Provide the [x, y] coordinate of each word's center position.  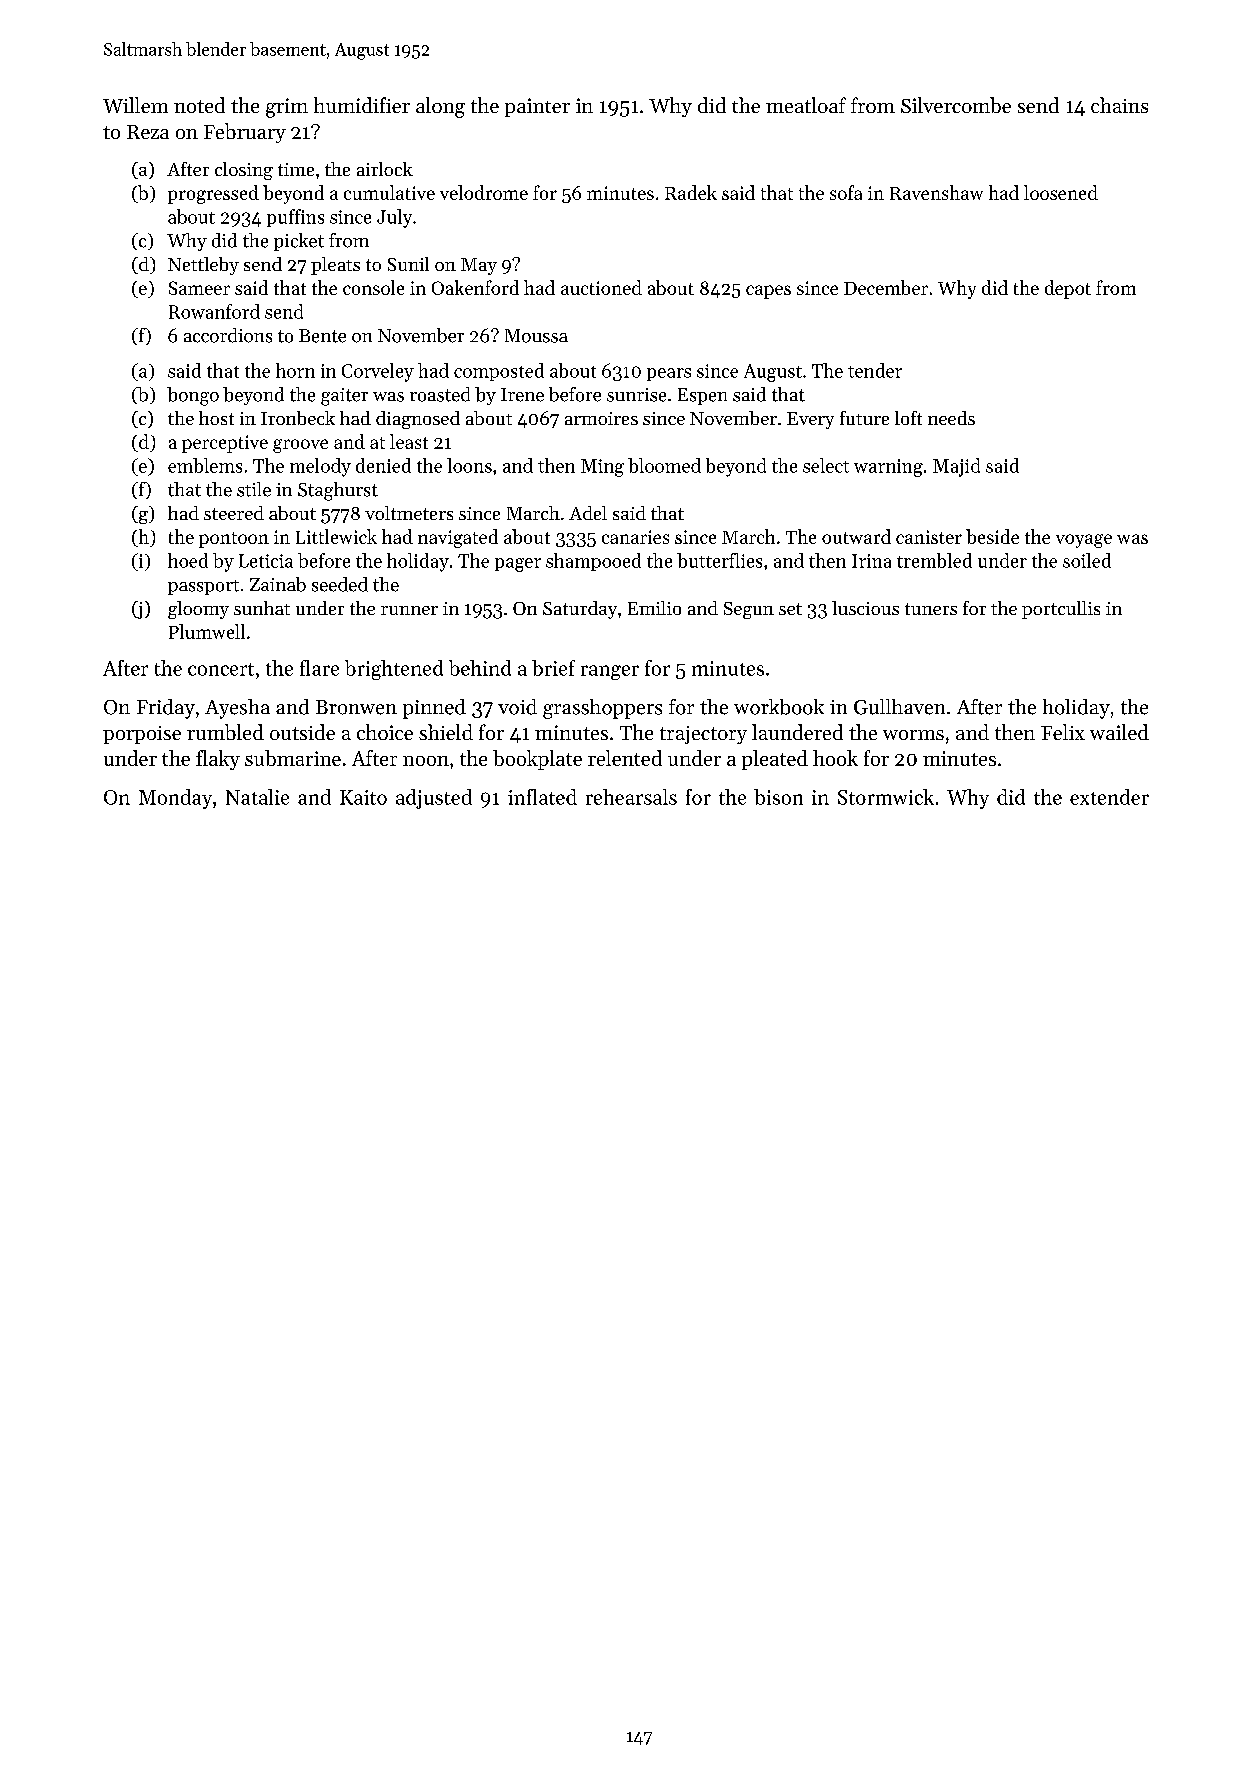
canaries [635, 537]
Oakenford [475, 287]
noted [199, 105]
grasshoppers [602, 709]
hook [835, 758]
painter [537, 107]
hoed [188, 560]
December [886, 287]
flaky [218, 760]
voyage [1084, 541]
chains [1119, 105]
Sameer [199, 288]
